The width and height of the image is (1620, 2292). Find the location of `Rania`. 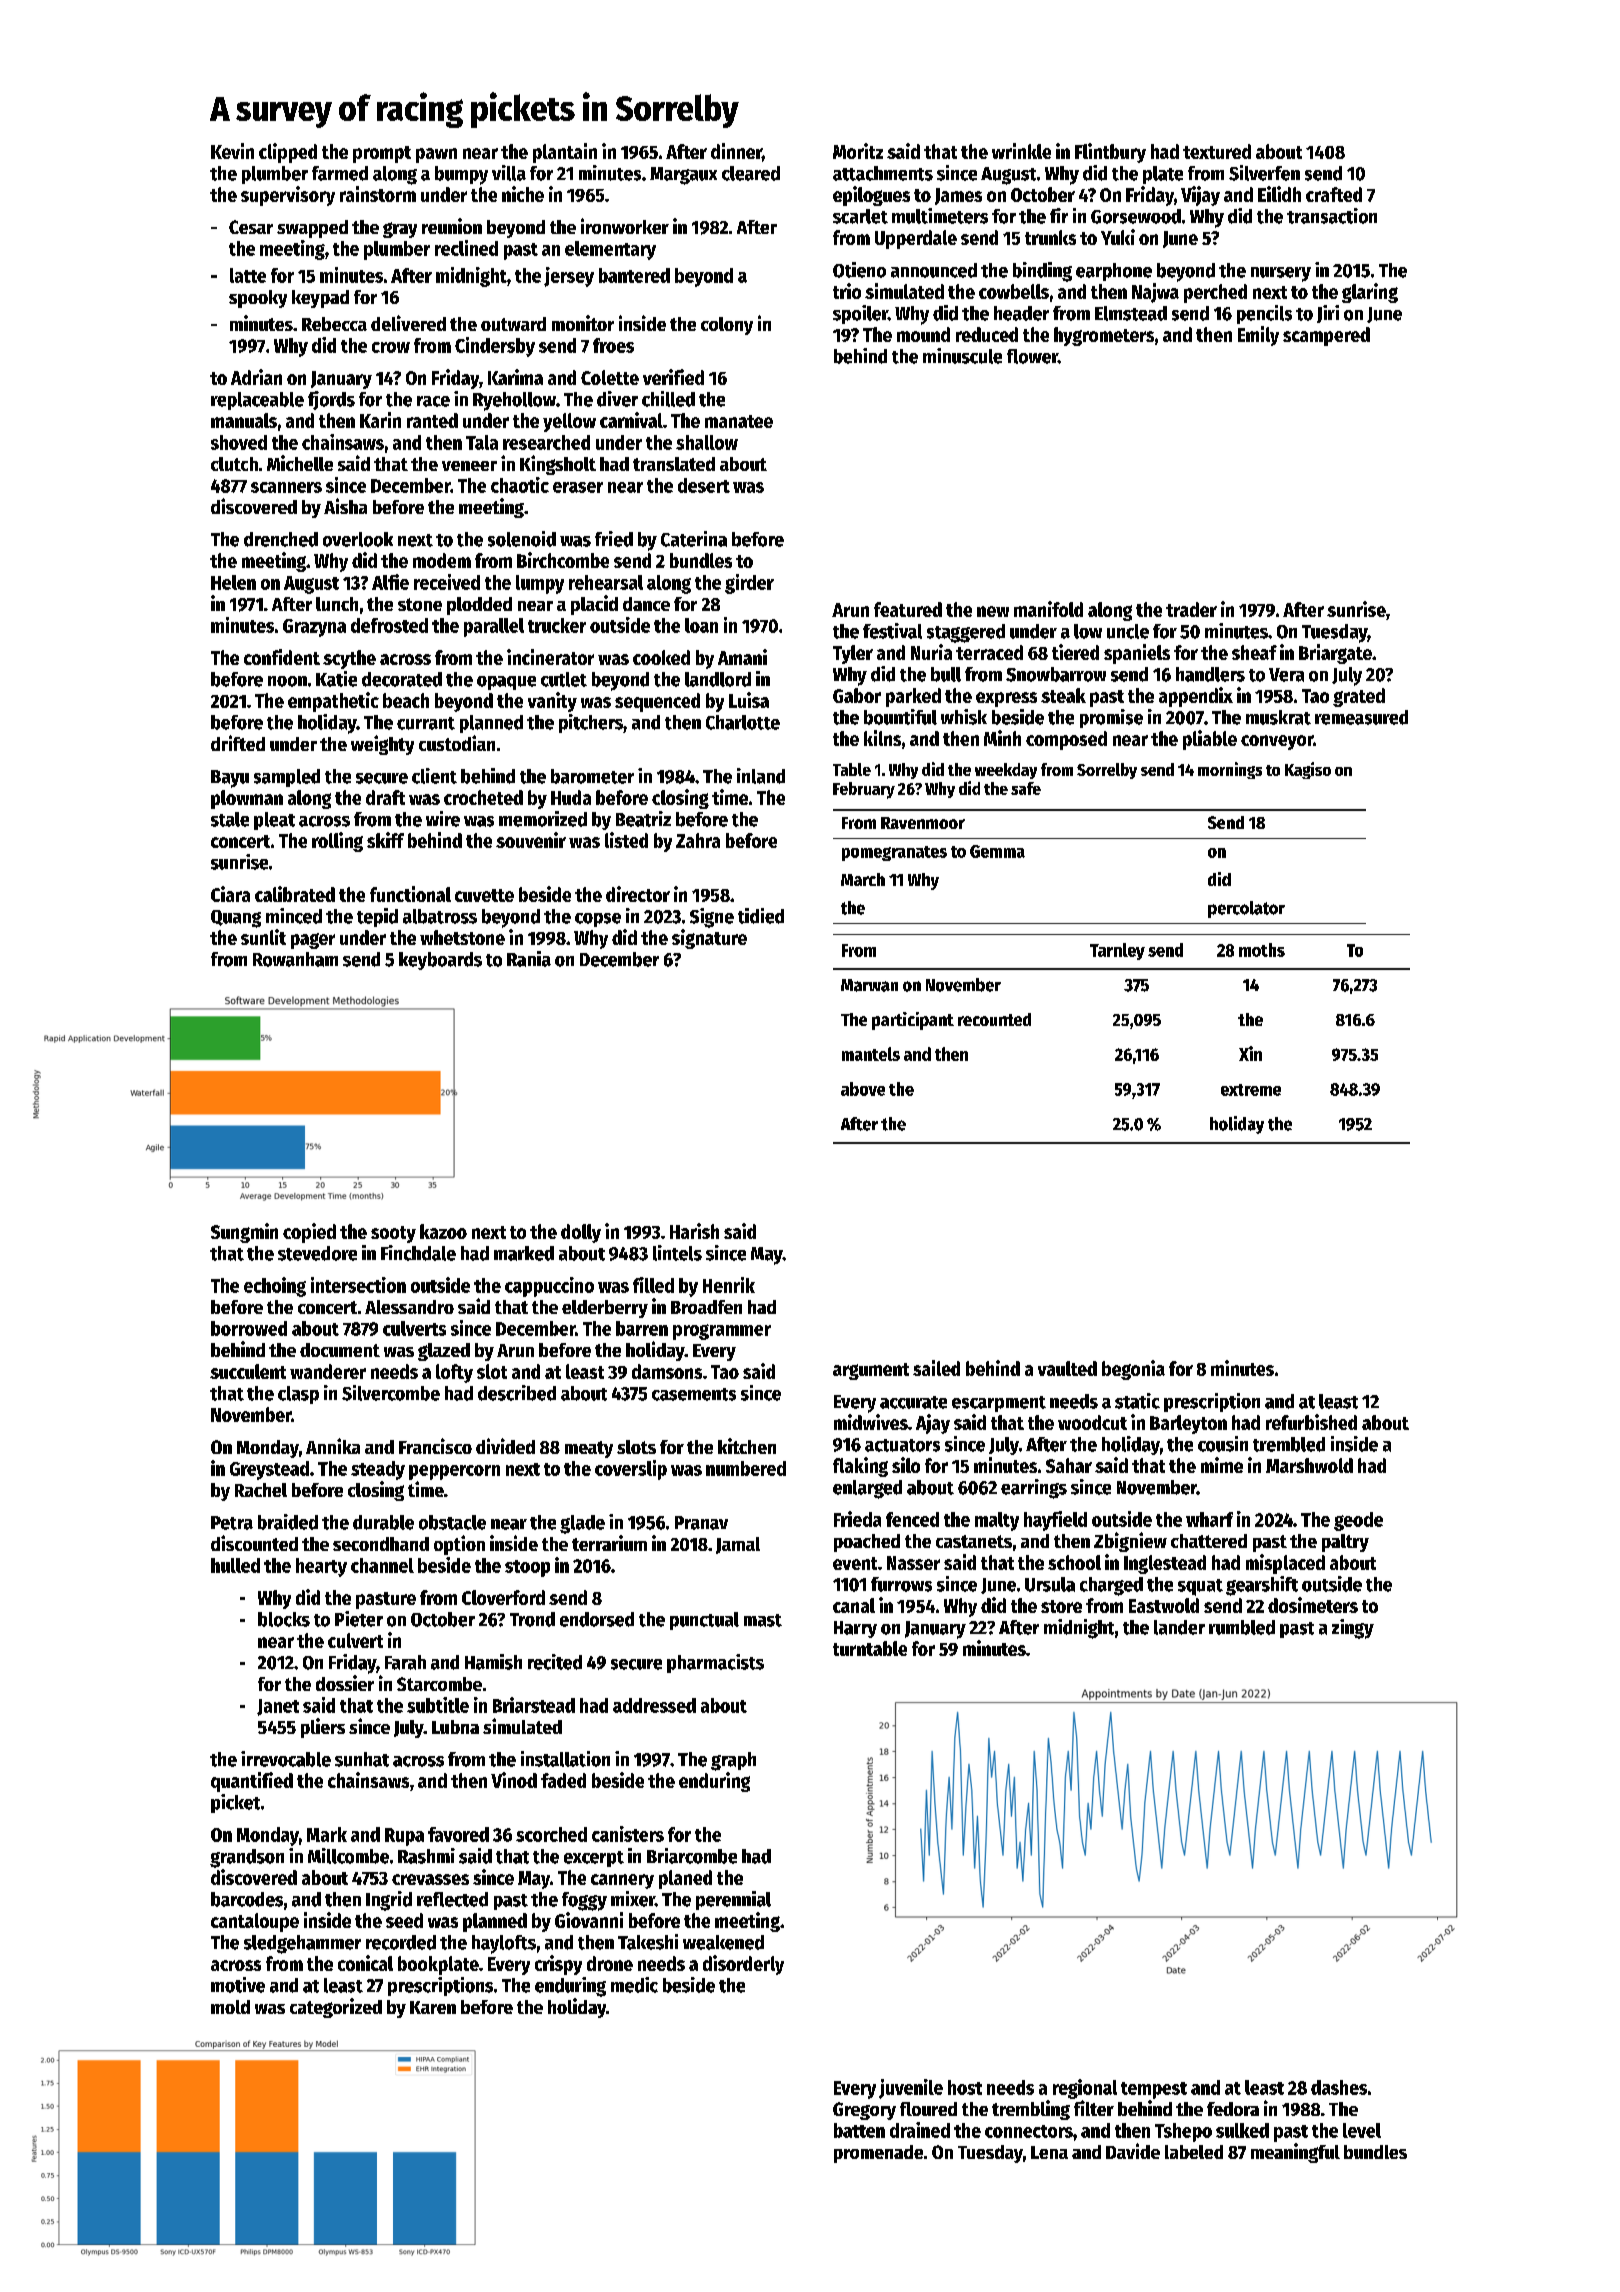

Rania is located at coordinates (529, 959).
